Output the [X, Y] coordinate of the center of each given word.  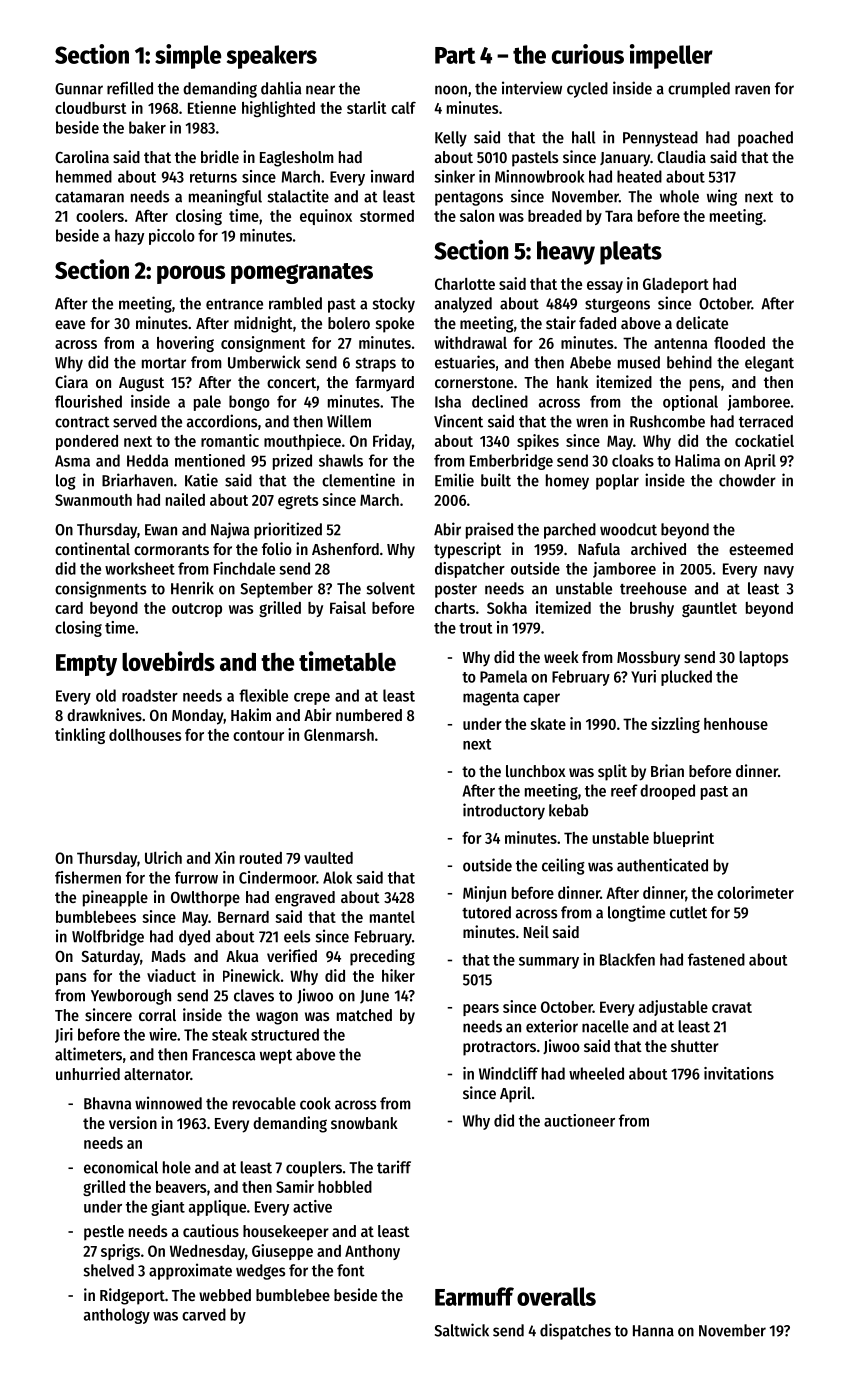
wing [722, 197]
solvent [391, 588]
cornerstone [474, 382]
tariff [394, 1167]
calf [403, 108]
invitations [739, 1073]
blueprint [684, 839]
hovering [185, 344]
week [561, 657]
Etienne [212, 107]
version [133, 1122]
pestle [104, 1233]
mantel [392, 917]
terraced [766, 421]
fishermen [88, 877]
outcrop [197, 610]
